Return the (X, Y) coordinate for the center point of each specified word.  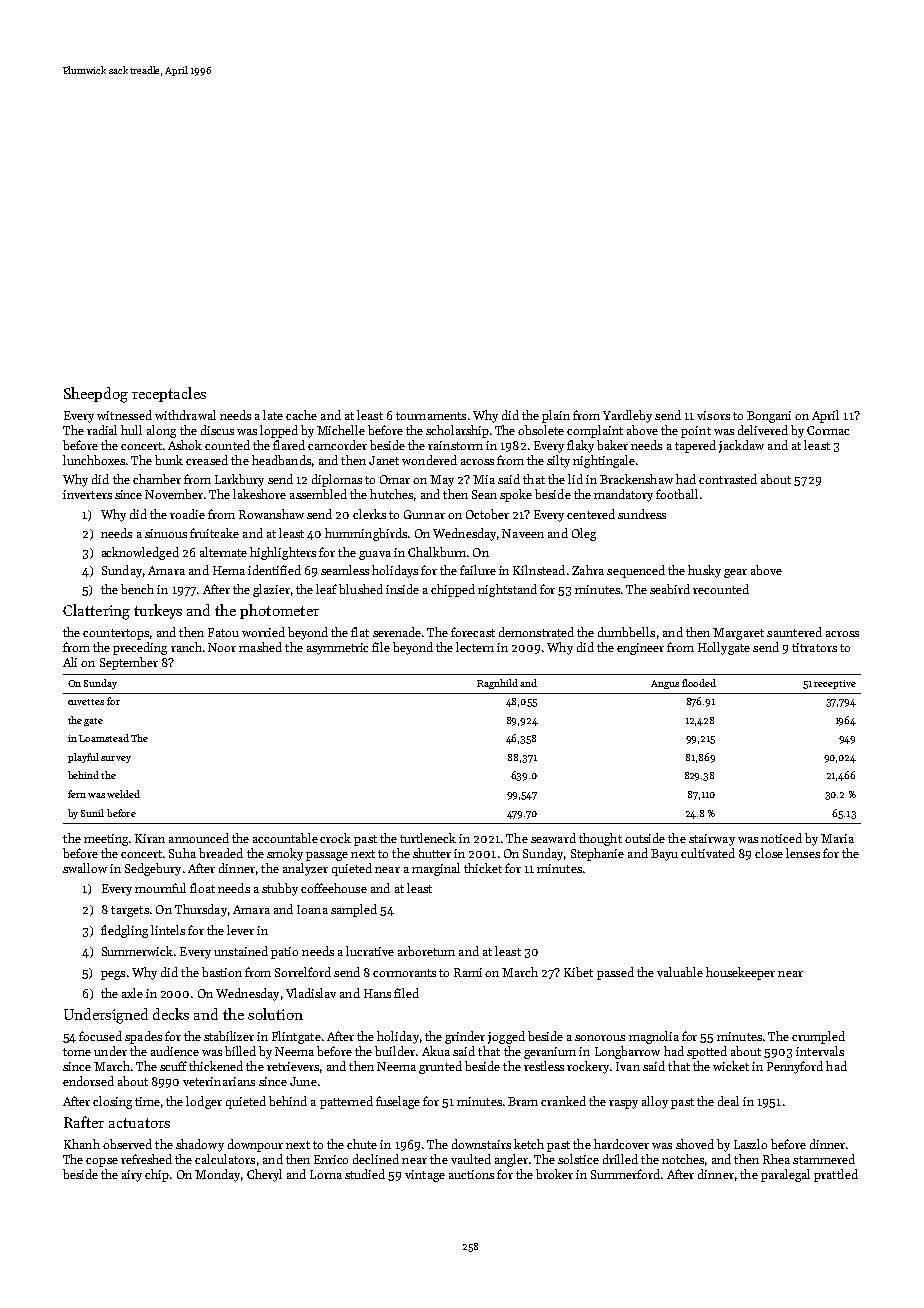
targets (130, 911)
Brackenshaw (636, 479)
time (147, 1101)
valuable (680, 972)
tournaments (431, 416)
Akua (436, 1051)
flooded (699, 683)
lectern (475, 647)
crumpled (818, 1037)
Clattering (96, 612)
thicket (483, 868)
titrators (814, 647)
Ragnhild (497, 684)
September (129, 663)
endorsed (88, 1081)
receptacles (169, 394)
